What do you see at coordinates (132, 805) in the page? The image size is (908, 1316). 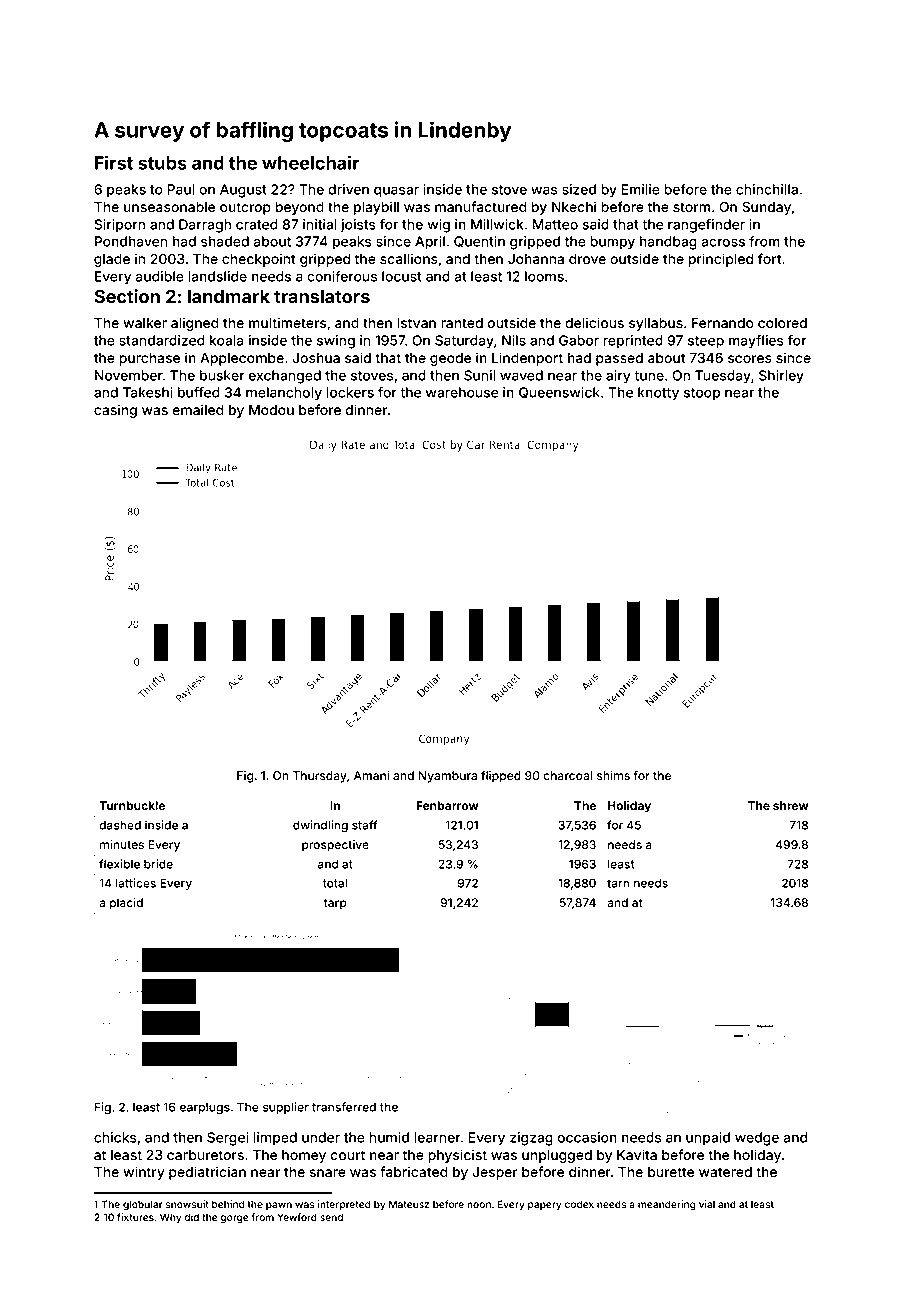 I see `Turnbuckle` at bounding box center [132, 805].
